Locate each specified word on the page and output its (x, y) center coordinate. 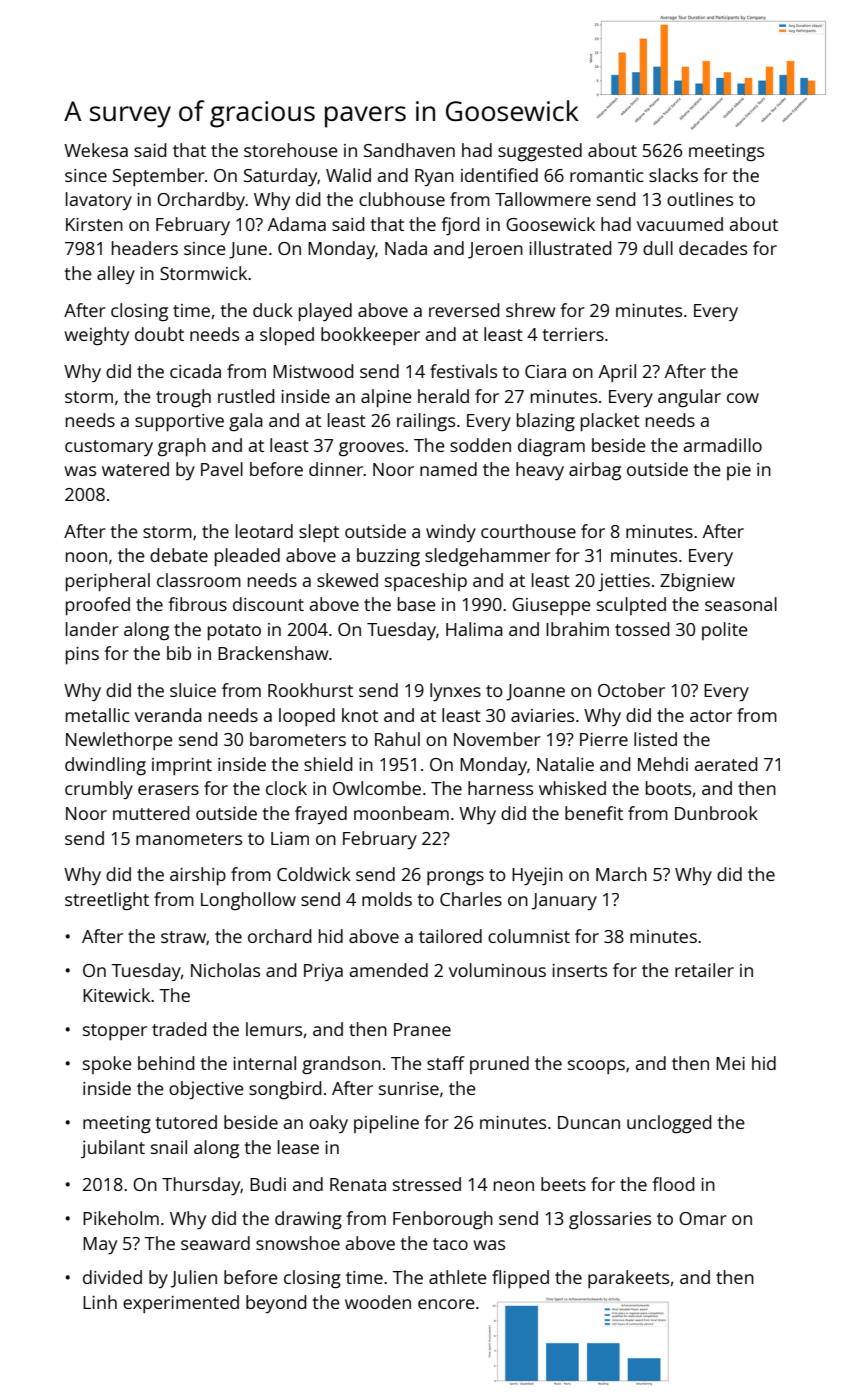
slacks (673, 175)
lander (92, 629)
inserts (579, 970)
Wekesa (96, 150)
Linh (100, 1302)
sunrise (409, 1088)
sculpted (631, 606)
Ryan (434, 177)
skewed (347, 580)
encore (446, 1304)
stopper (115, 1032)
